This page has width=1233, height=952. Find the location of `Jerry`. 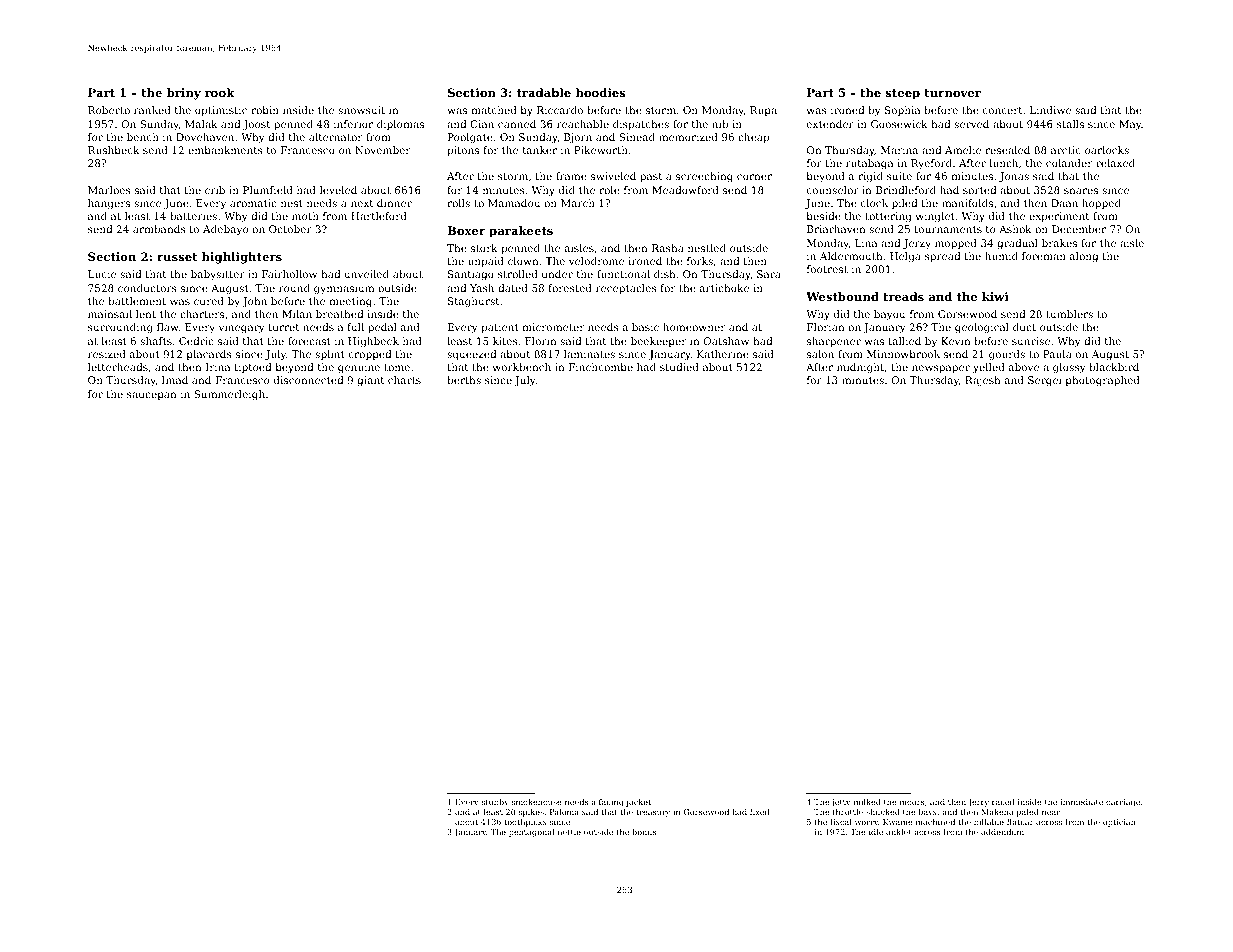

Jerry is located at coordinates (978, 803).
